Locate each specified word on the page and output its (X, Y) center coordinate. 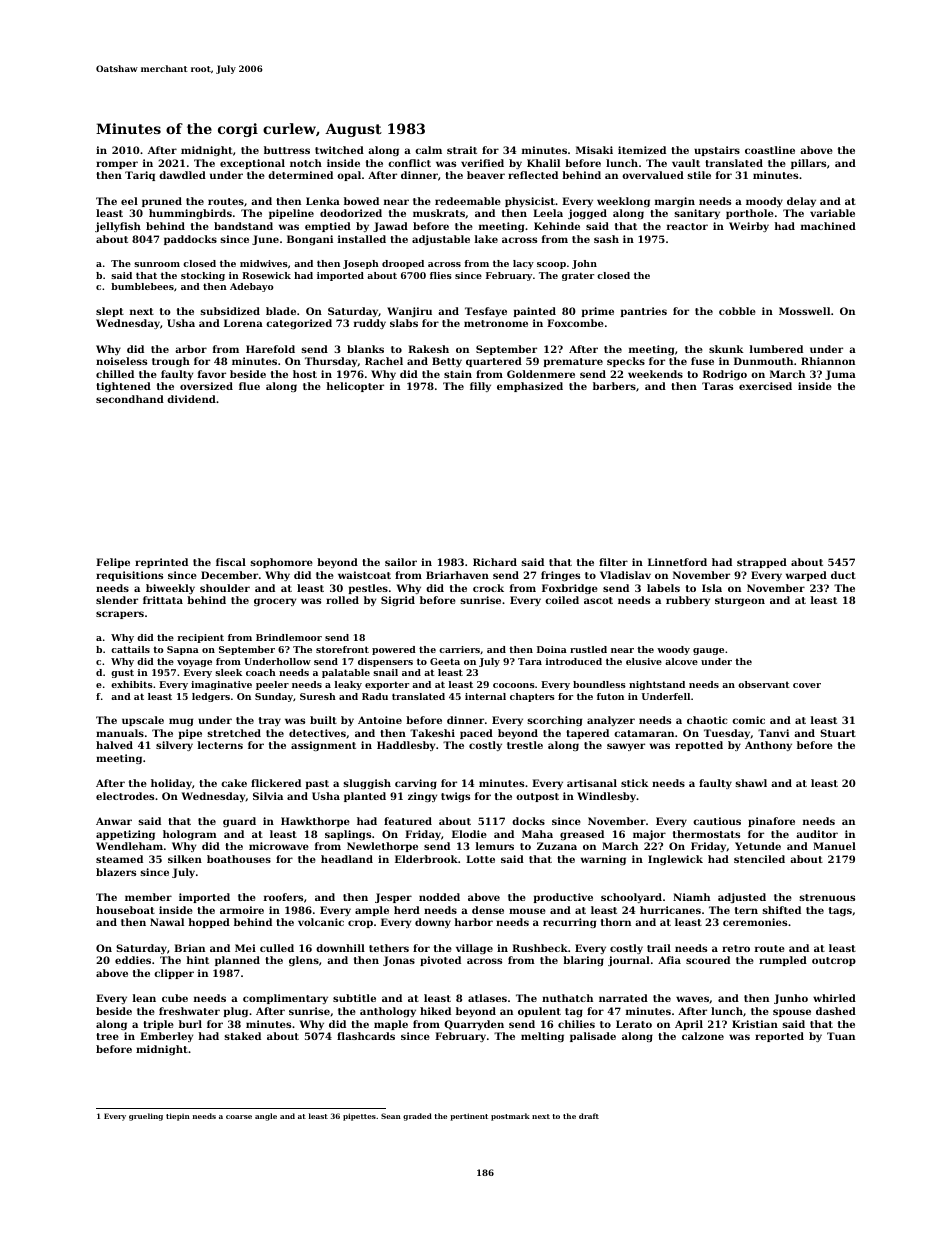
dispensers (385, 662)
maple (391, 1025)
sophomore (281, 563)
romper (117, 165)
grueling (146, 1117)
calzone (703, 1036)
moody (764, 202)
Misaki (594, 150)
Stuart (838, 733)
